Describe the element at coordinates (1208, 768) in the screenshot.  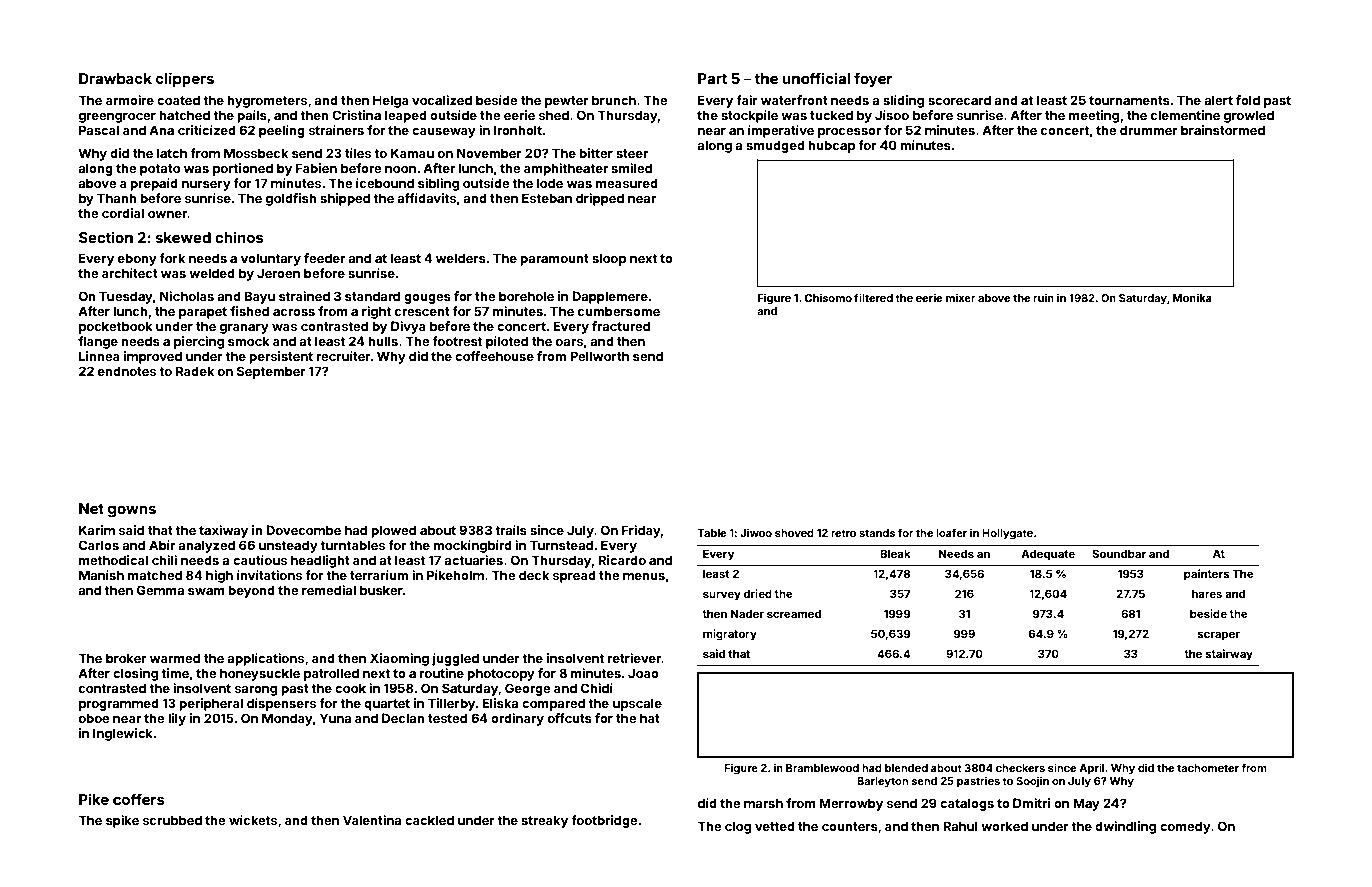
I see `tachometer` at that location.
